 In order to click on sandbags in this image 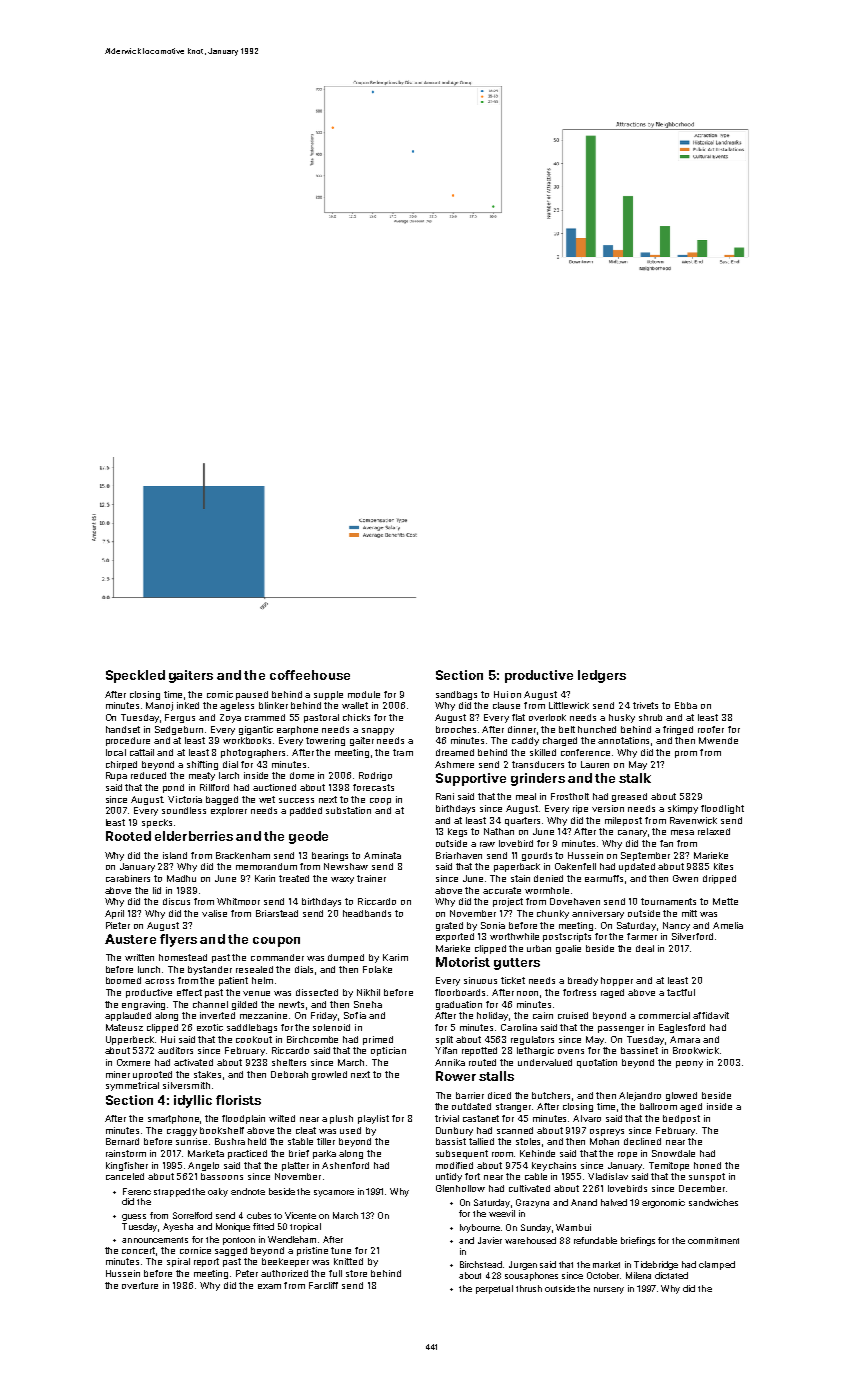, I will do `click(456, 695)`.
